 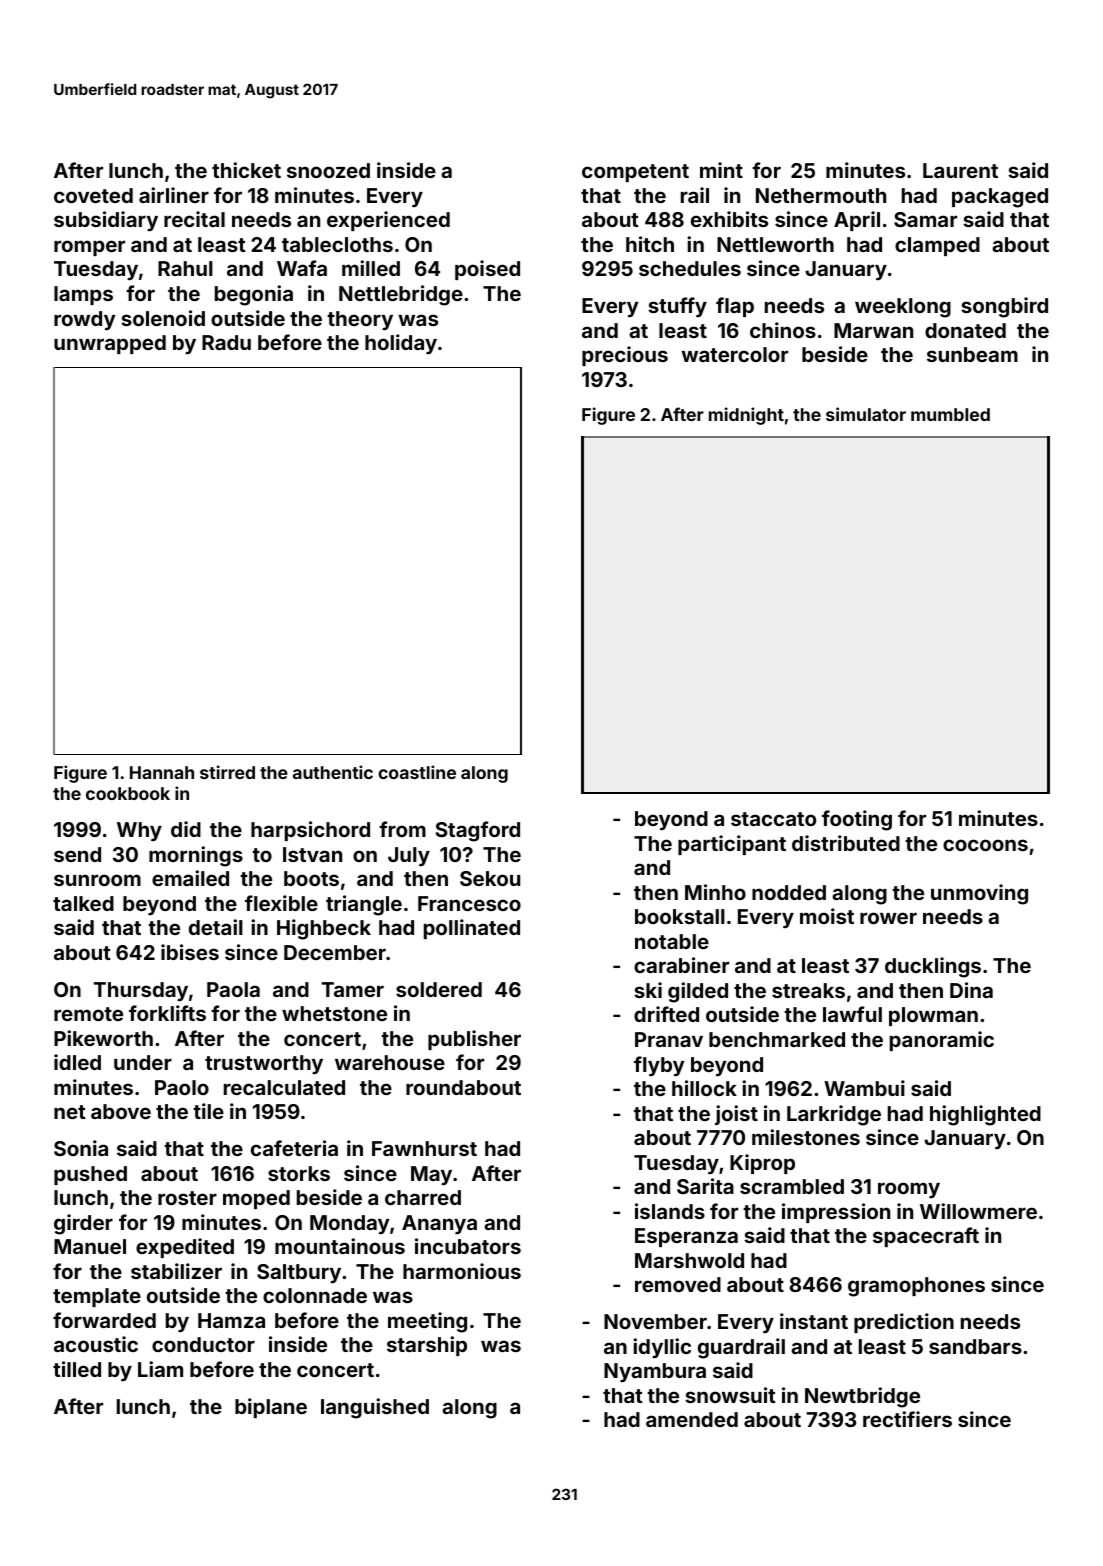 I want to click on biplane, so click(x=271, y=1408).
